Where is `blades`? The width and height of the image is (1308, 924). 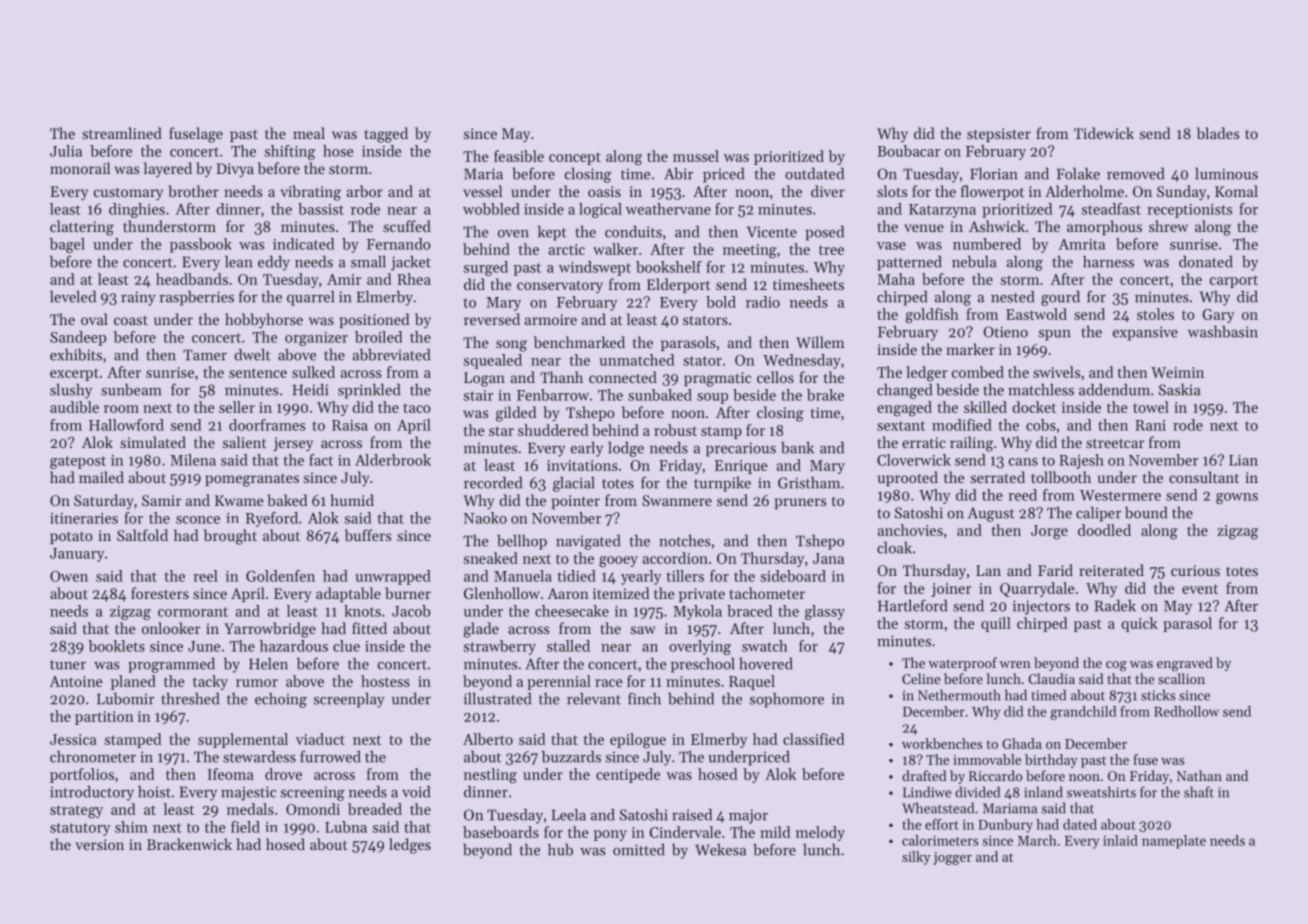 blades is located at coordinates (1218, 133).
